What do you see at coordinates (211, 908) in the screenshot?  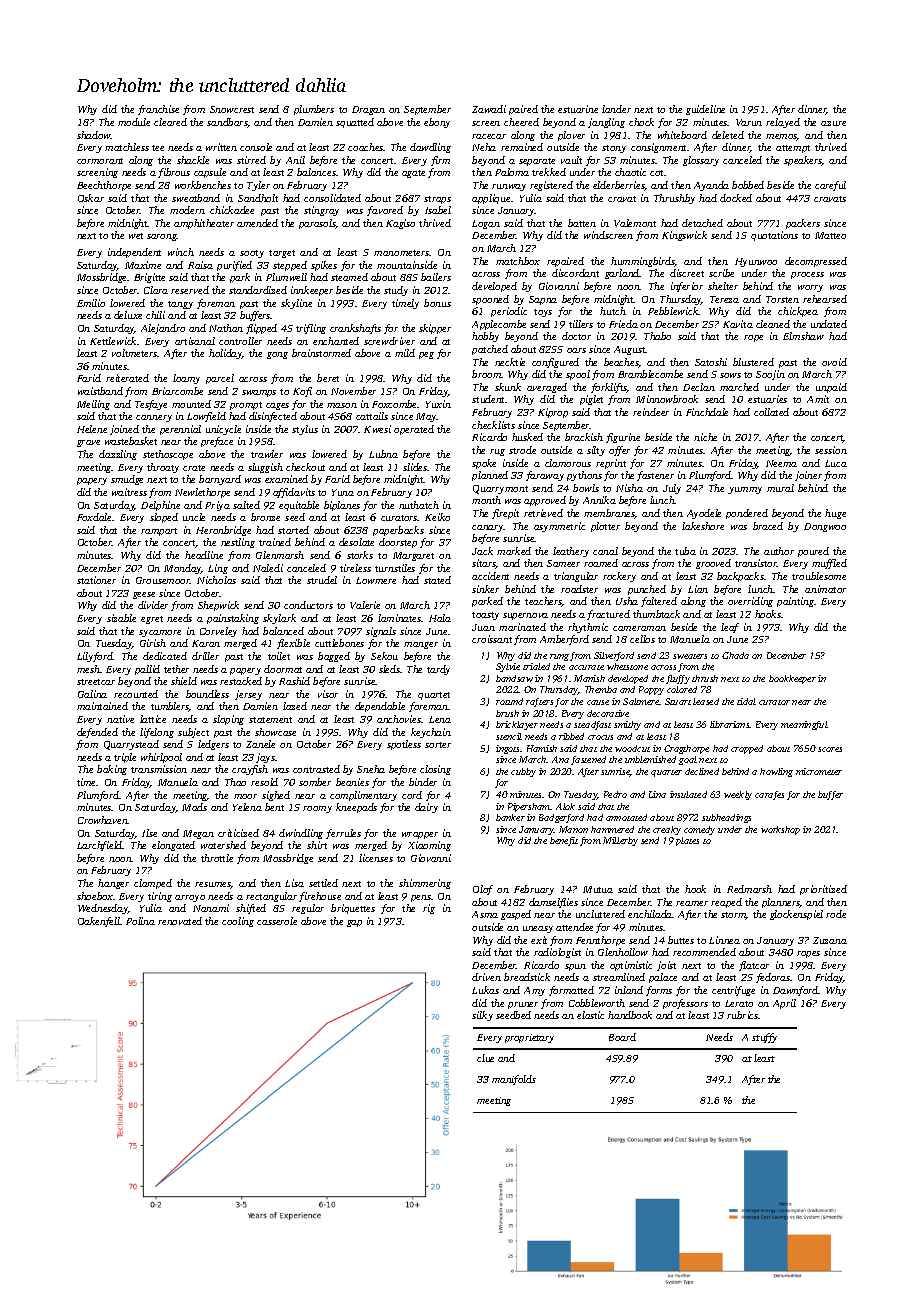 I see `Nanami` at bounding box center [211, 908].
